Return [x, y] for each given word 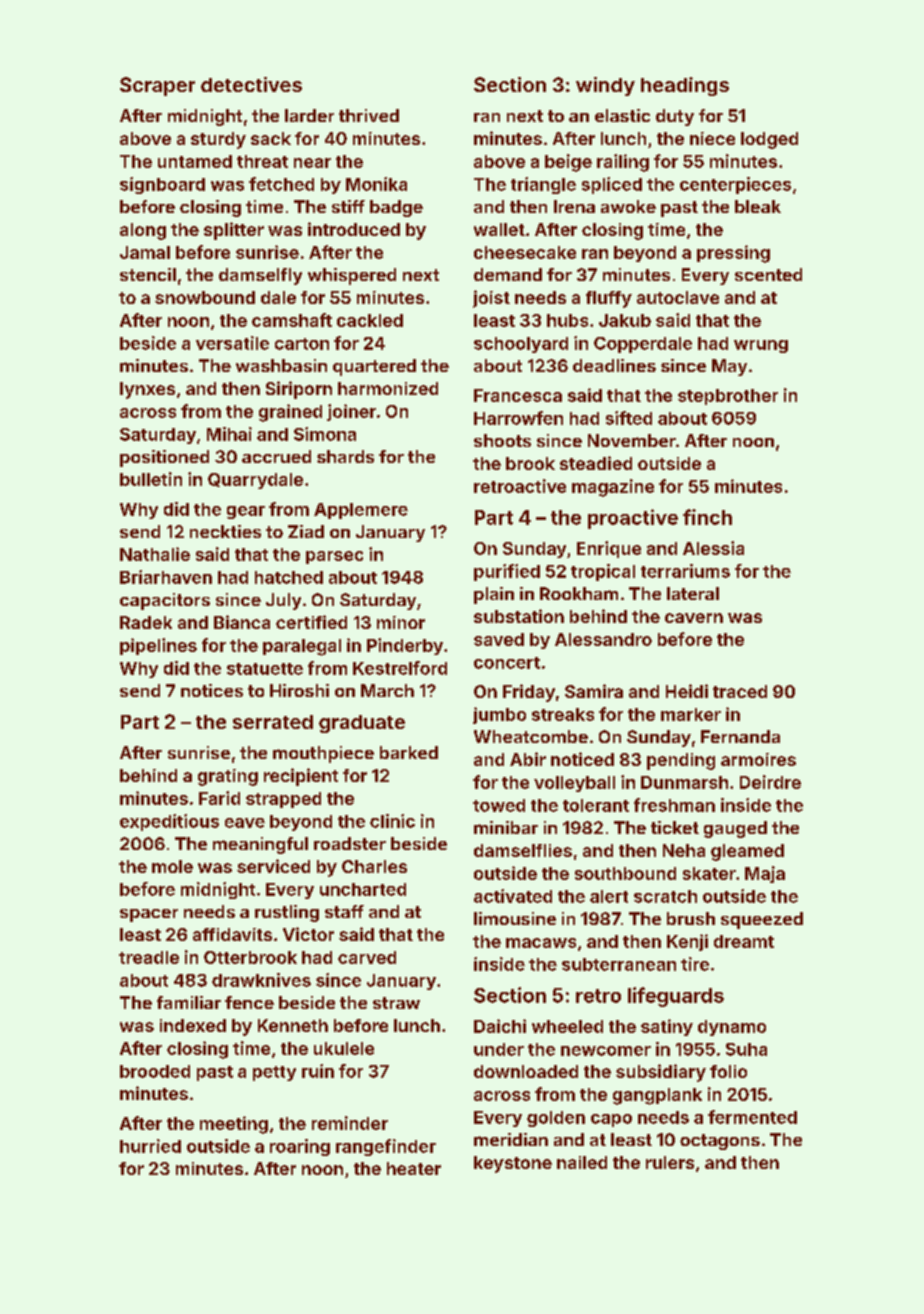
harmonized [388, 388]
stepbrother [728, 397]
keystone [513, 1164]
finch [707, 517]
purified [507, 572]
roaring [300, 1147]
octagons [720, 1142]
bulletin [151, 479]
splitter [234, 231]
